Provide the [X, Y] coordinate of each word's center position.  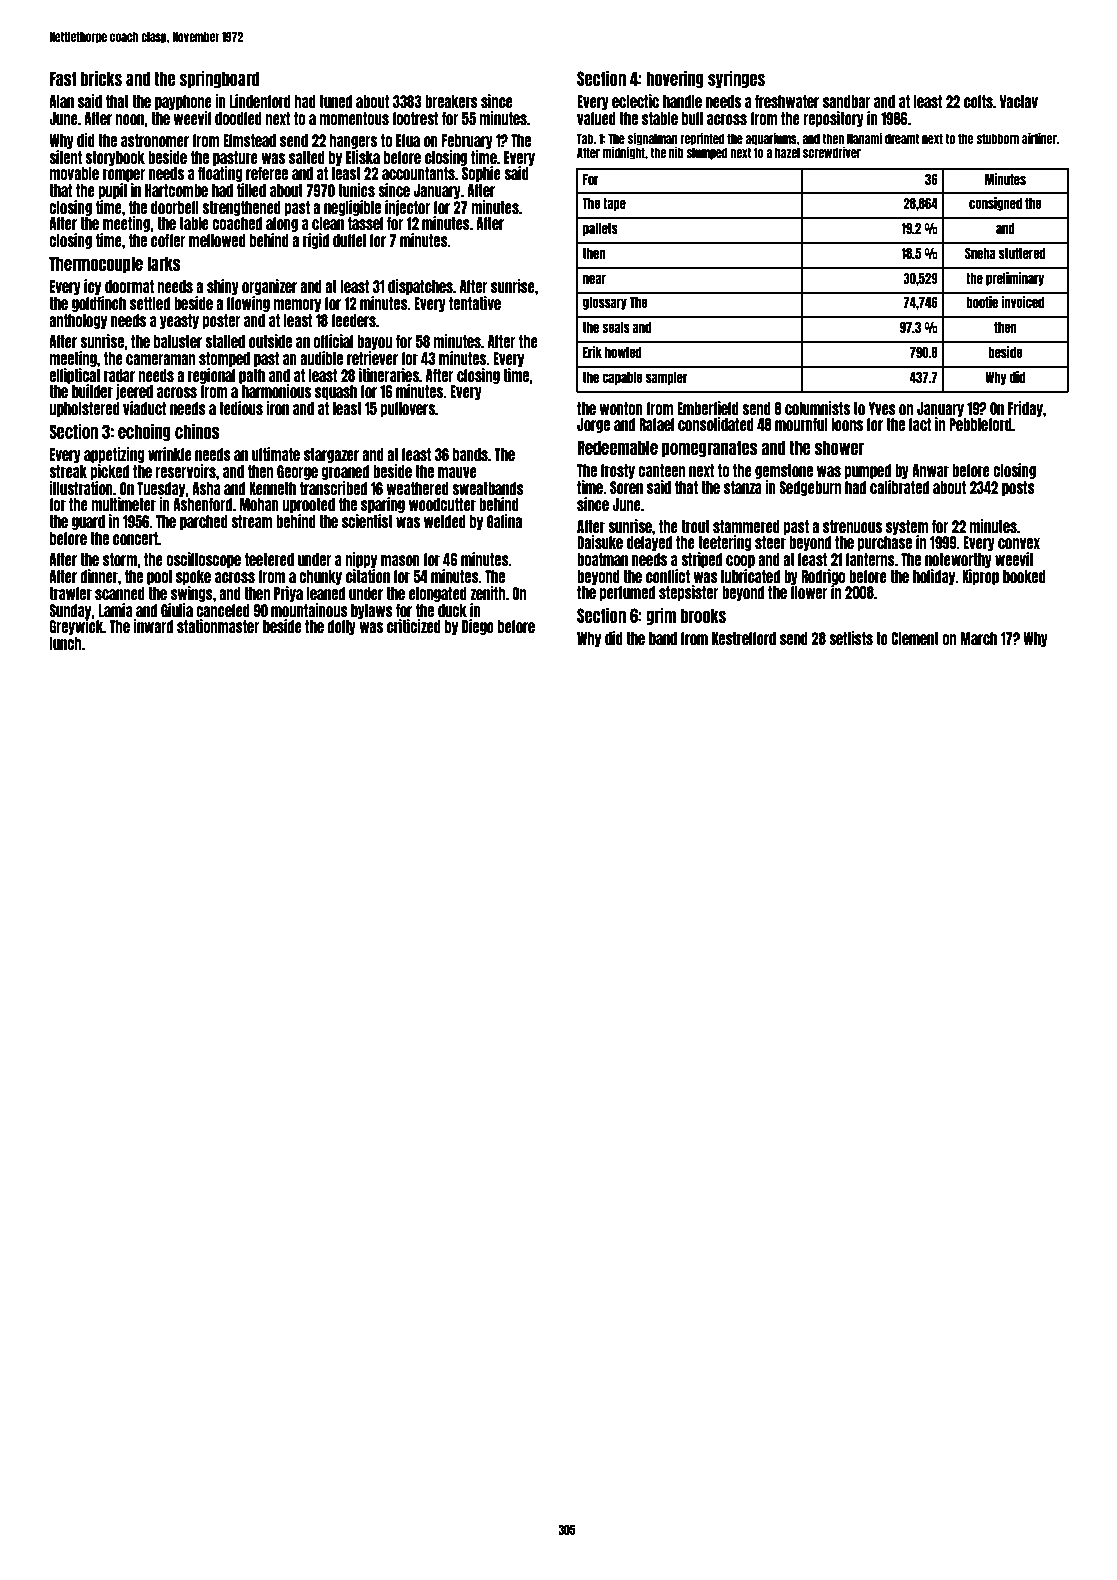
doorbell [175, 207]
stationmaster [218, 626]
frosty [618, 471]
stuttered [1022, 253]
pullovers [408, 409]
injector [408, 208]
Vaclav [1019, 101]
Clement [915, 638]
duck [452, 610]
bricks [101, 78]
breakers [451, 101]
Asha [206, 488]
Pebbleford [980, 424]
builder [92, 391]
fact [920, 424]
